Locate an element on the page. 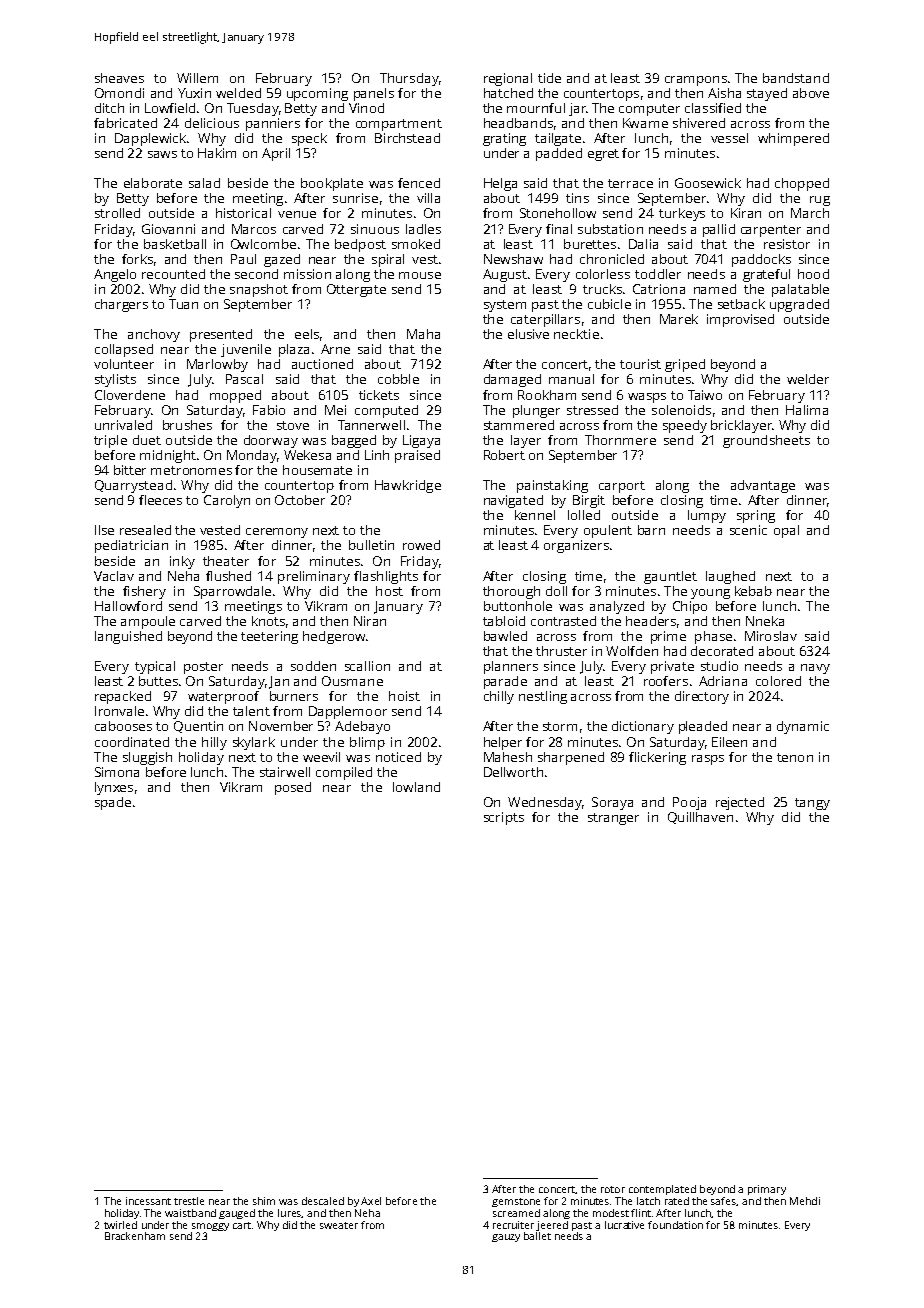 Image resolution: width=924 pixels, height=1308 pixels. Brackenham is located at coordinates (135, 1236).
